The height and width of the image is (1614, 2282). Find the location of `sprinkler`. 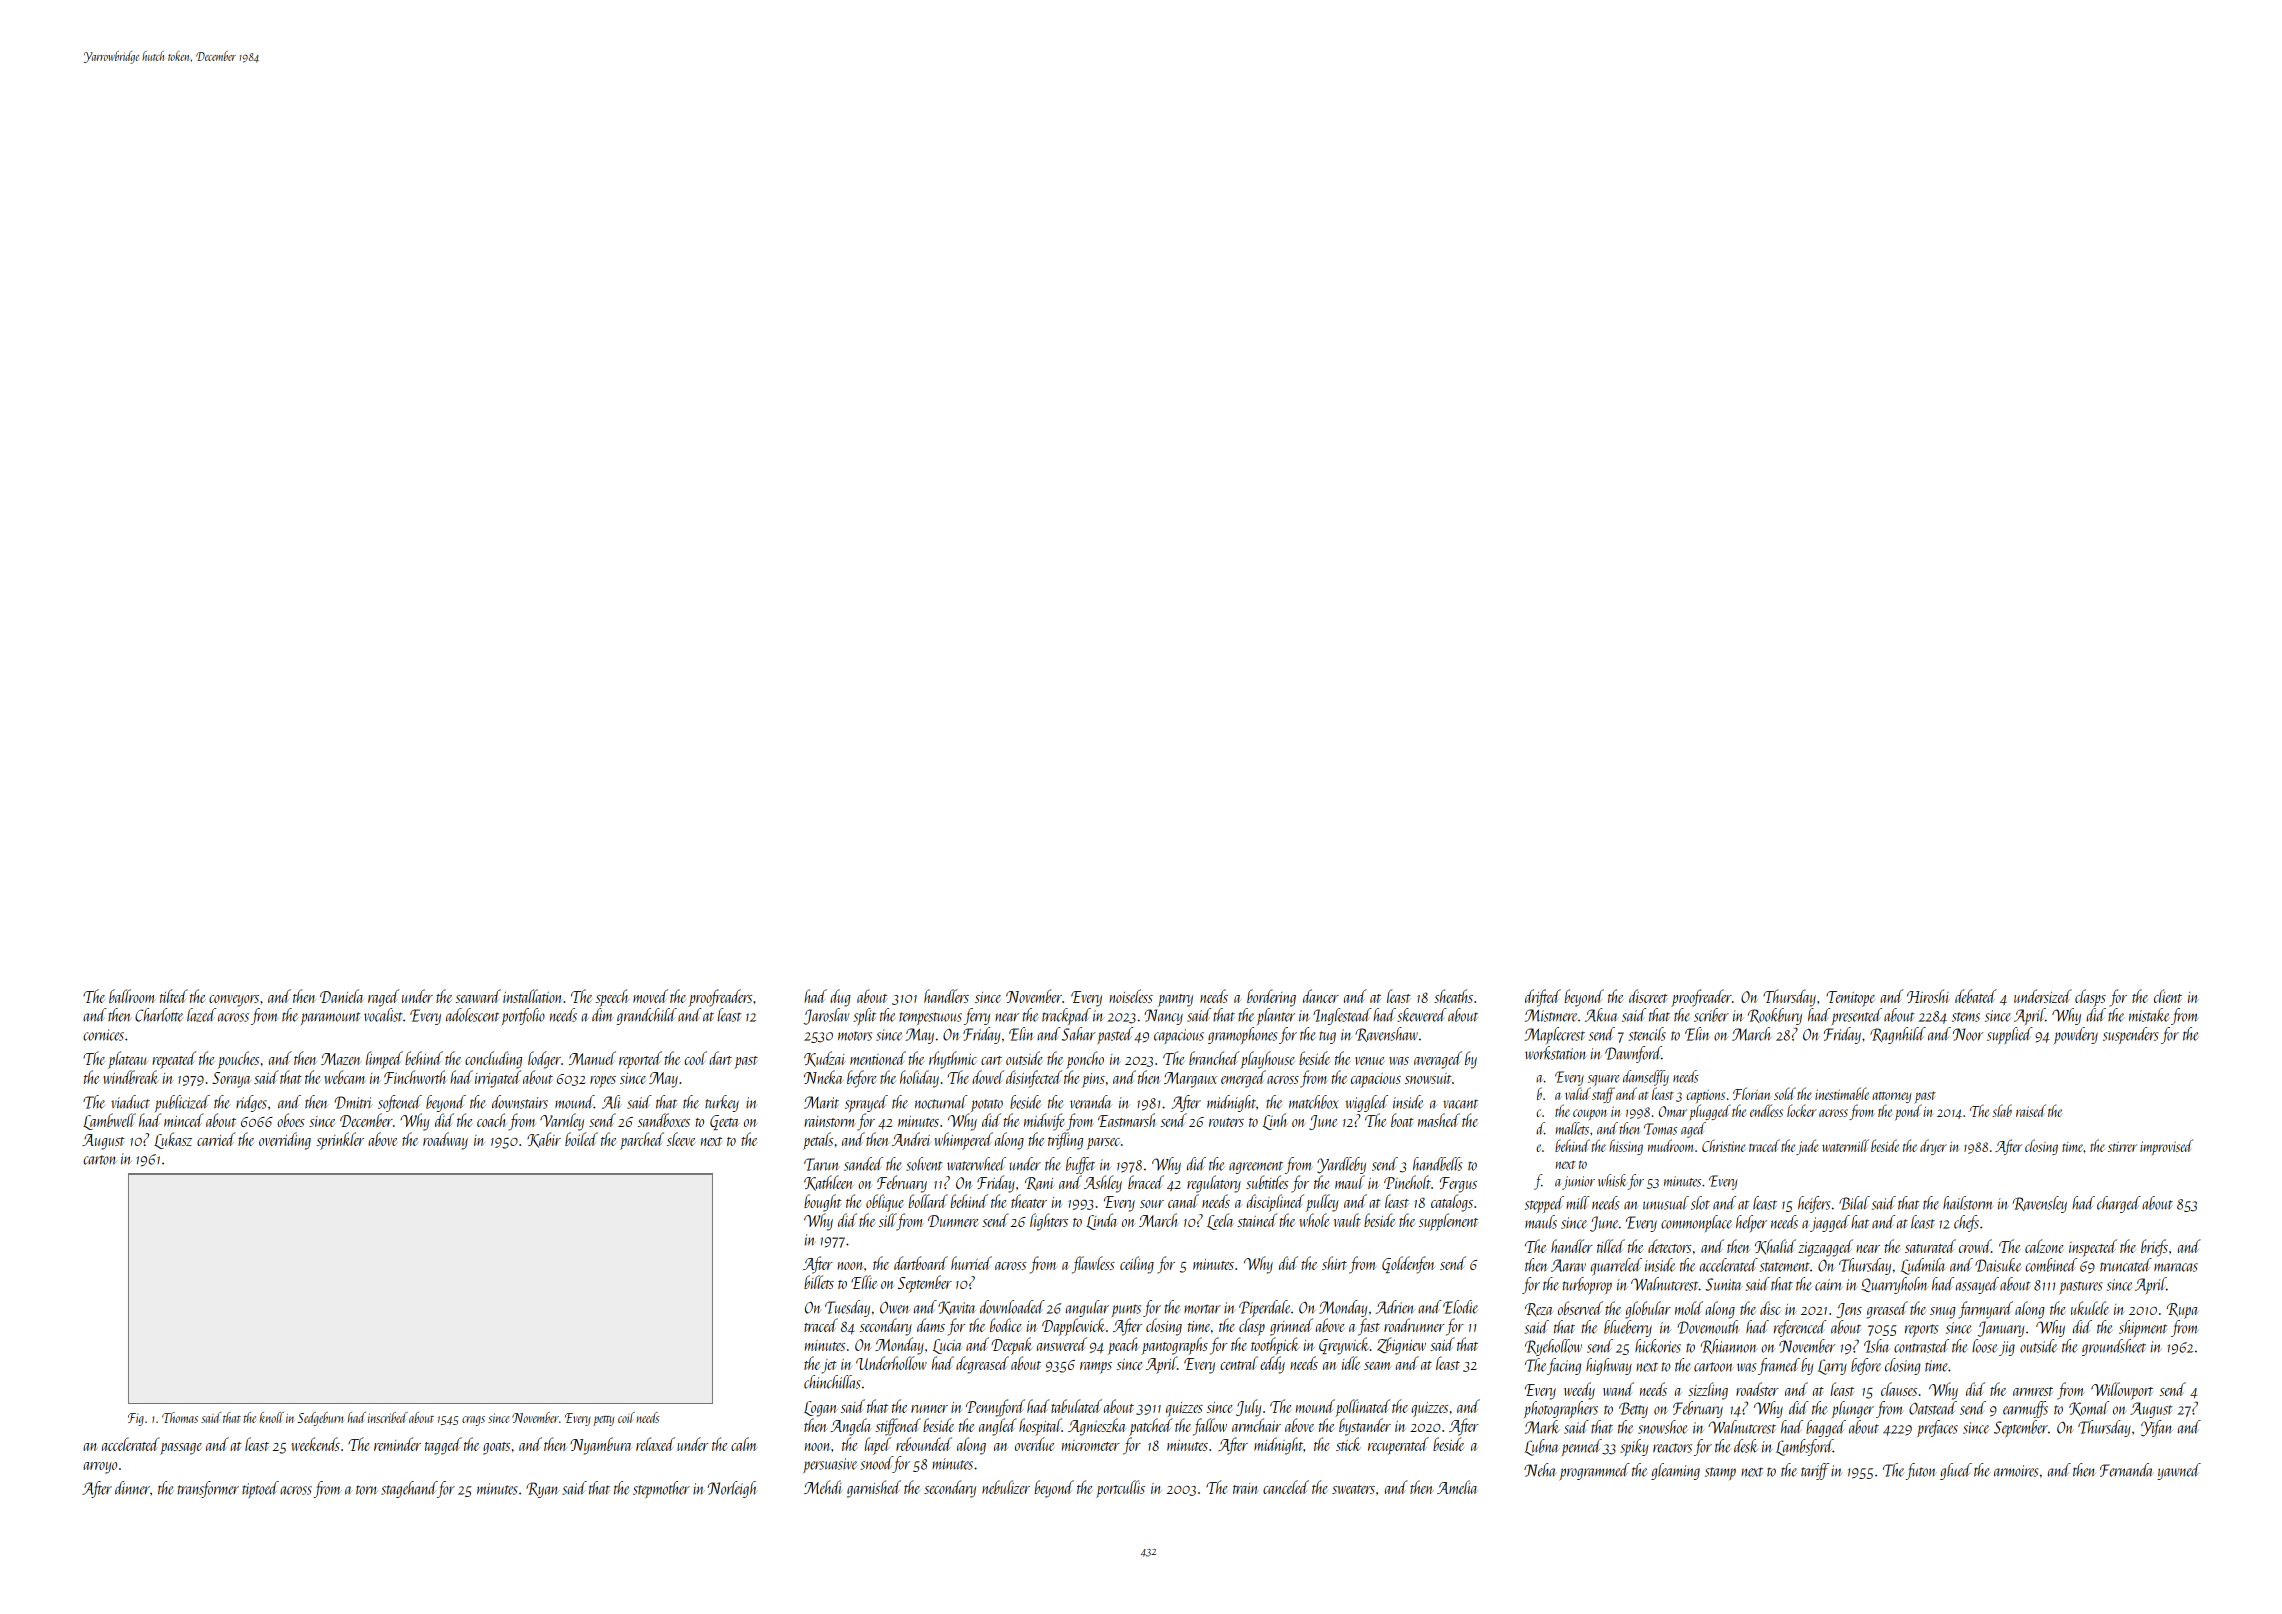

sprinkler is located at coordinates (340, 1141).
